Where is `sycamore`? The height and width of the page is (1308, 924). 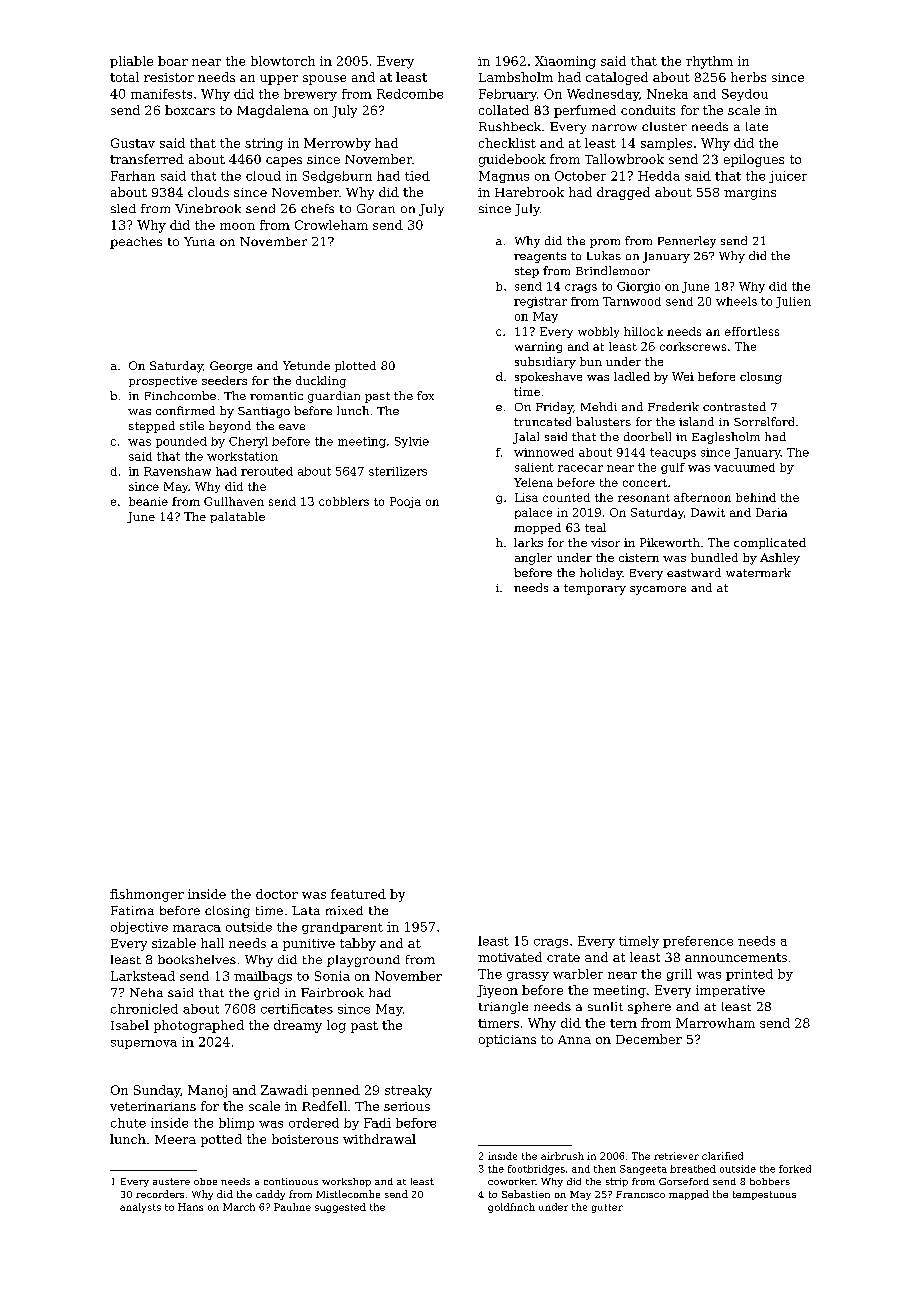
sycamore is located at coordinates (658, 590).
